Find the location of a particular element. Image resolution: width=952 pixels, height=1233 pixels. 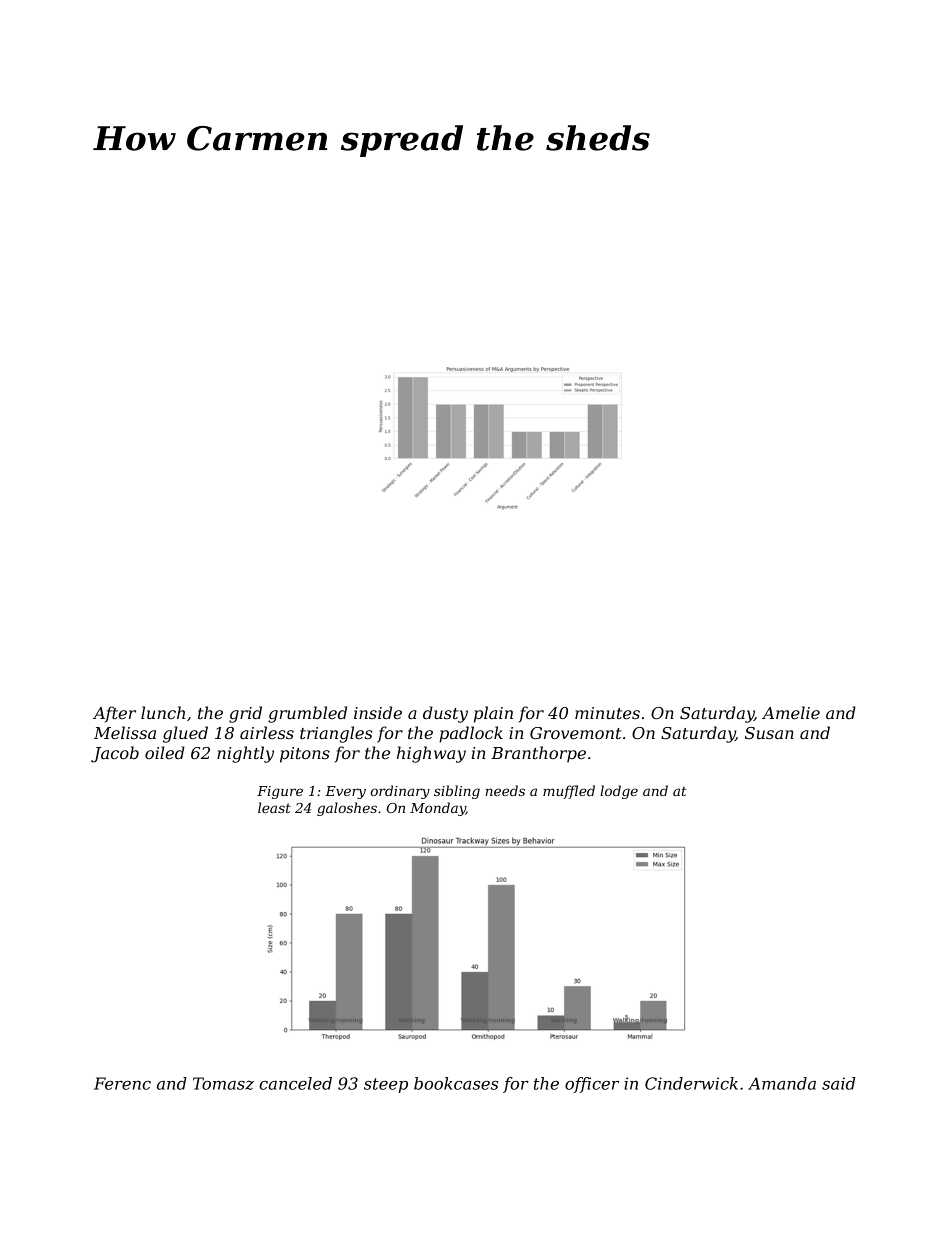

Amelie is located at coordinates (791, 712).
